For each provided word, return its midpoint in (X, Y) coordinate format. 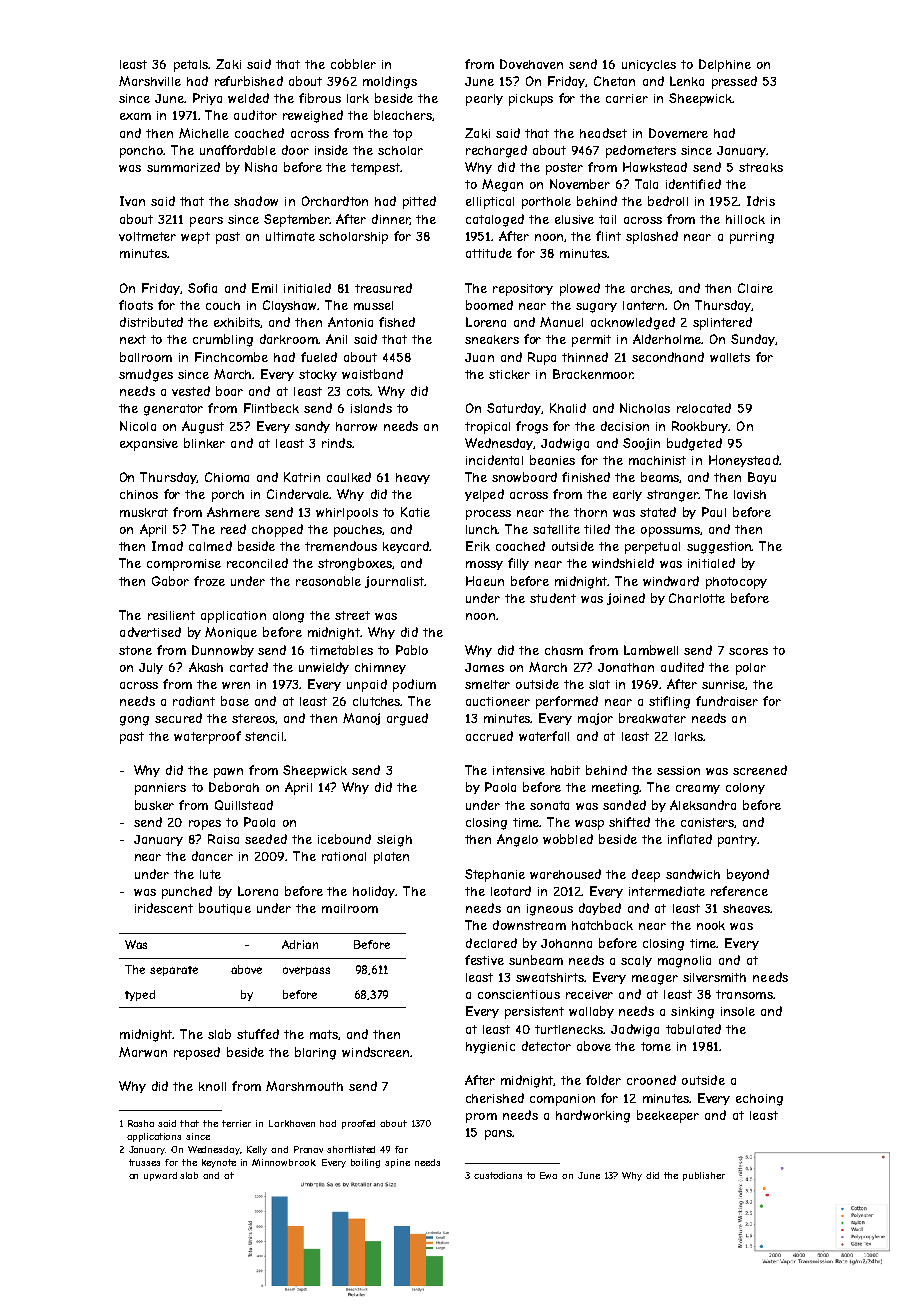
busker (154, 805)
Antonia (350, 322)
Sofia (202, 288)
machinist (657, 460)
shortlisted (351, 1149)
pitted (419, 202)
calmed (210, 546)
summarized (183, 167)
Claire (755, 288)
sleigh (394, 841)
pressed (734, 82)
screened (760, 770)
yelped (484, 495)
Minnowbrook (283, 1162)
